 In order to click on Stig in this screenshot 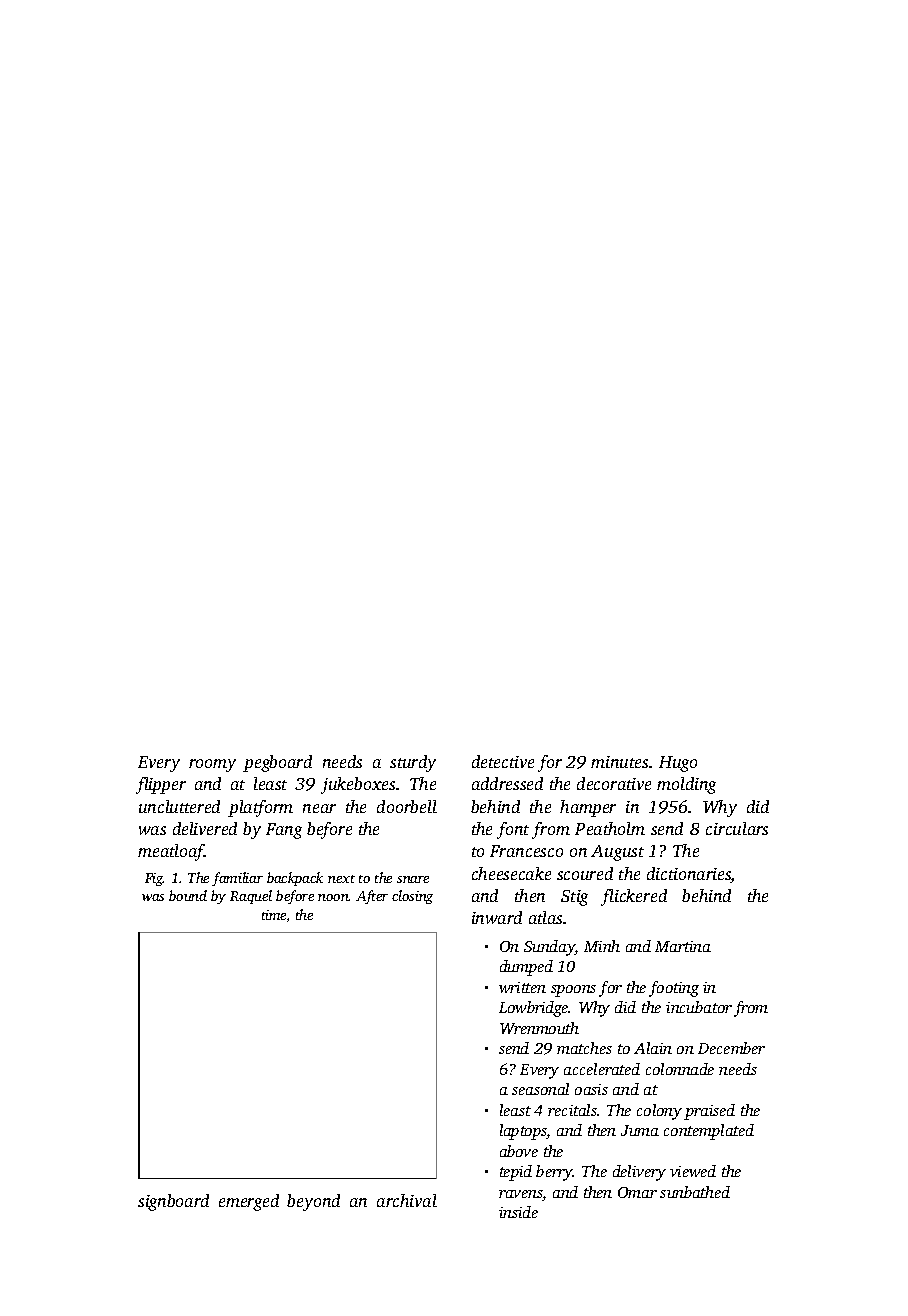, I will do `click(574, 898)`.
